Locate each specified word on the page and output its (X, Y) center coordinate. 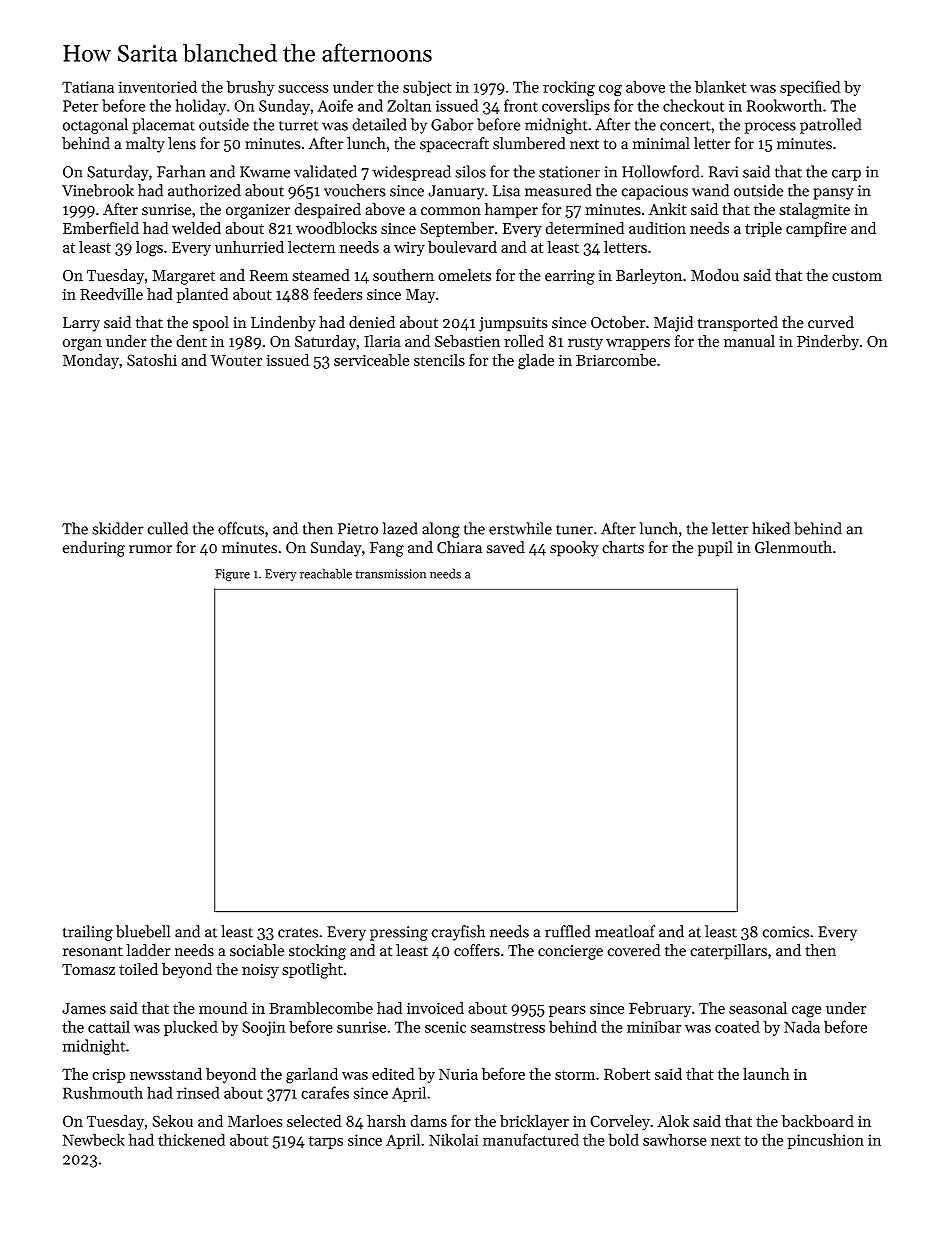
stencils (439, 360)
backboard (817, 1121)
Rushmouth (103, 1092)
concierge (570, 952)
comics (785, 932)
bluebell (143, 931)
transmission (390, 574)
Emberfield (101, 228)
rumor (150, 549)
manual (749, 341)
